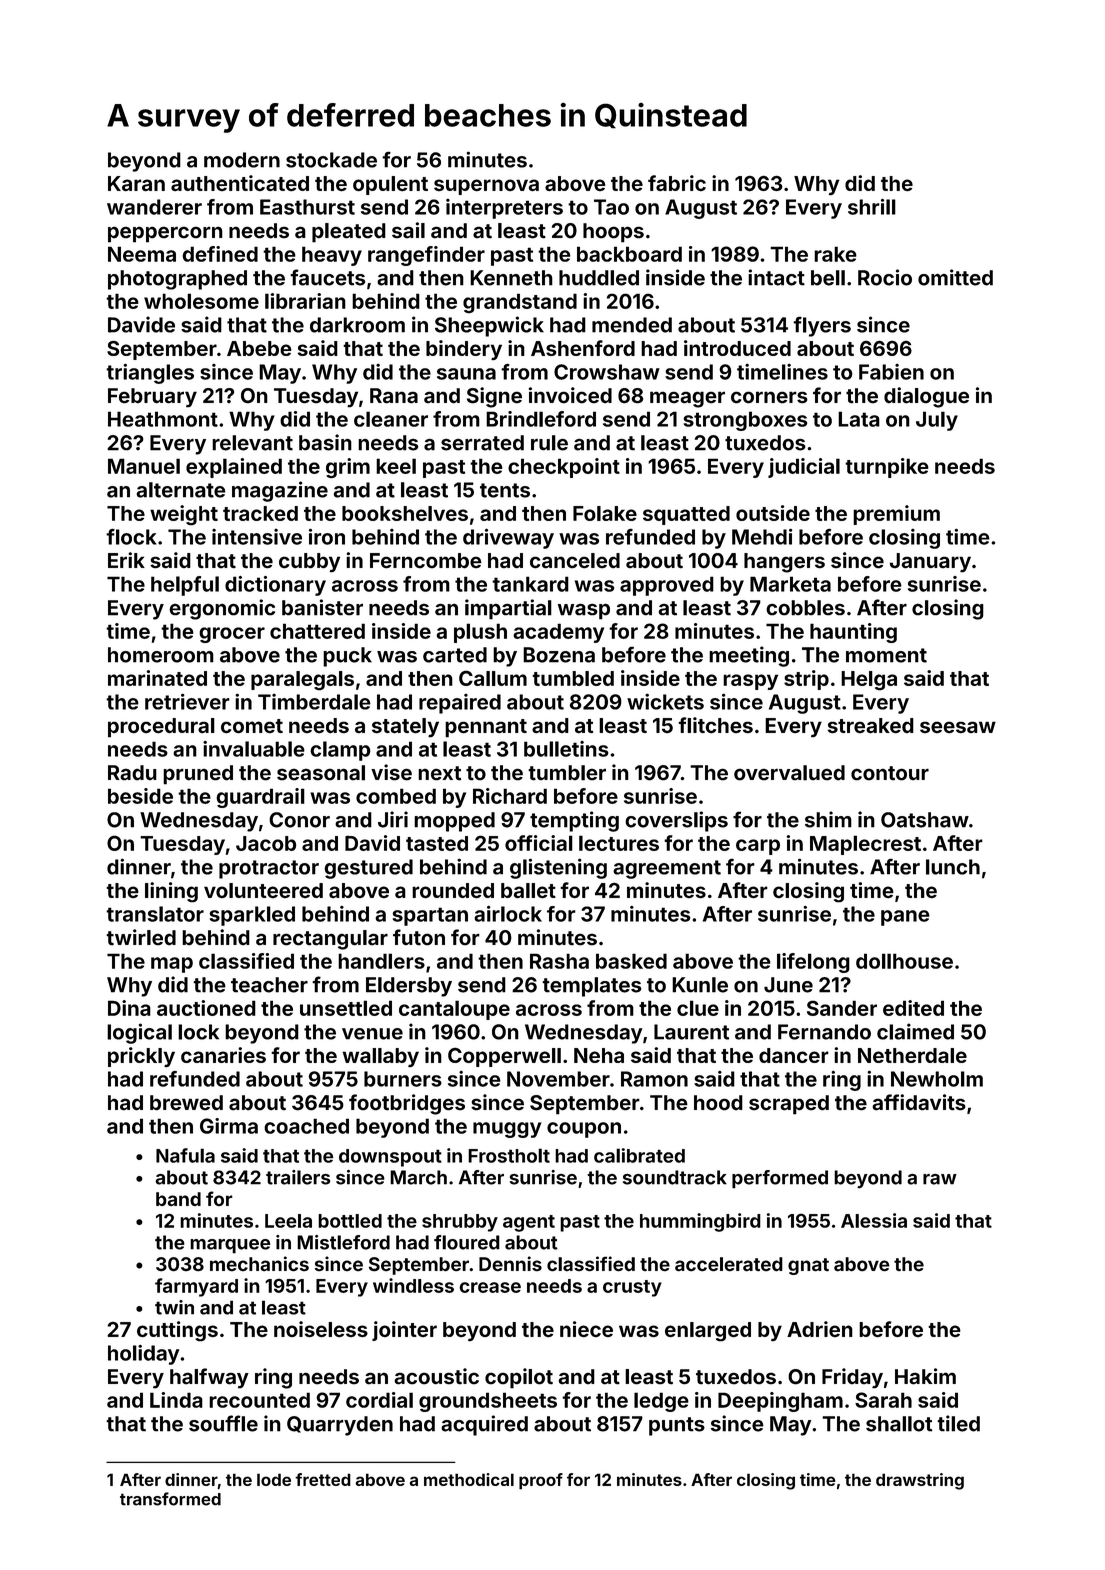 Image resolution: width=1105 pixels, height=1570 pixels. I want to click on squatted, so click(686, 515).
